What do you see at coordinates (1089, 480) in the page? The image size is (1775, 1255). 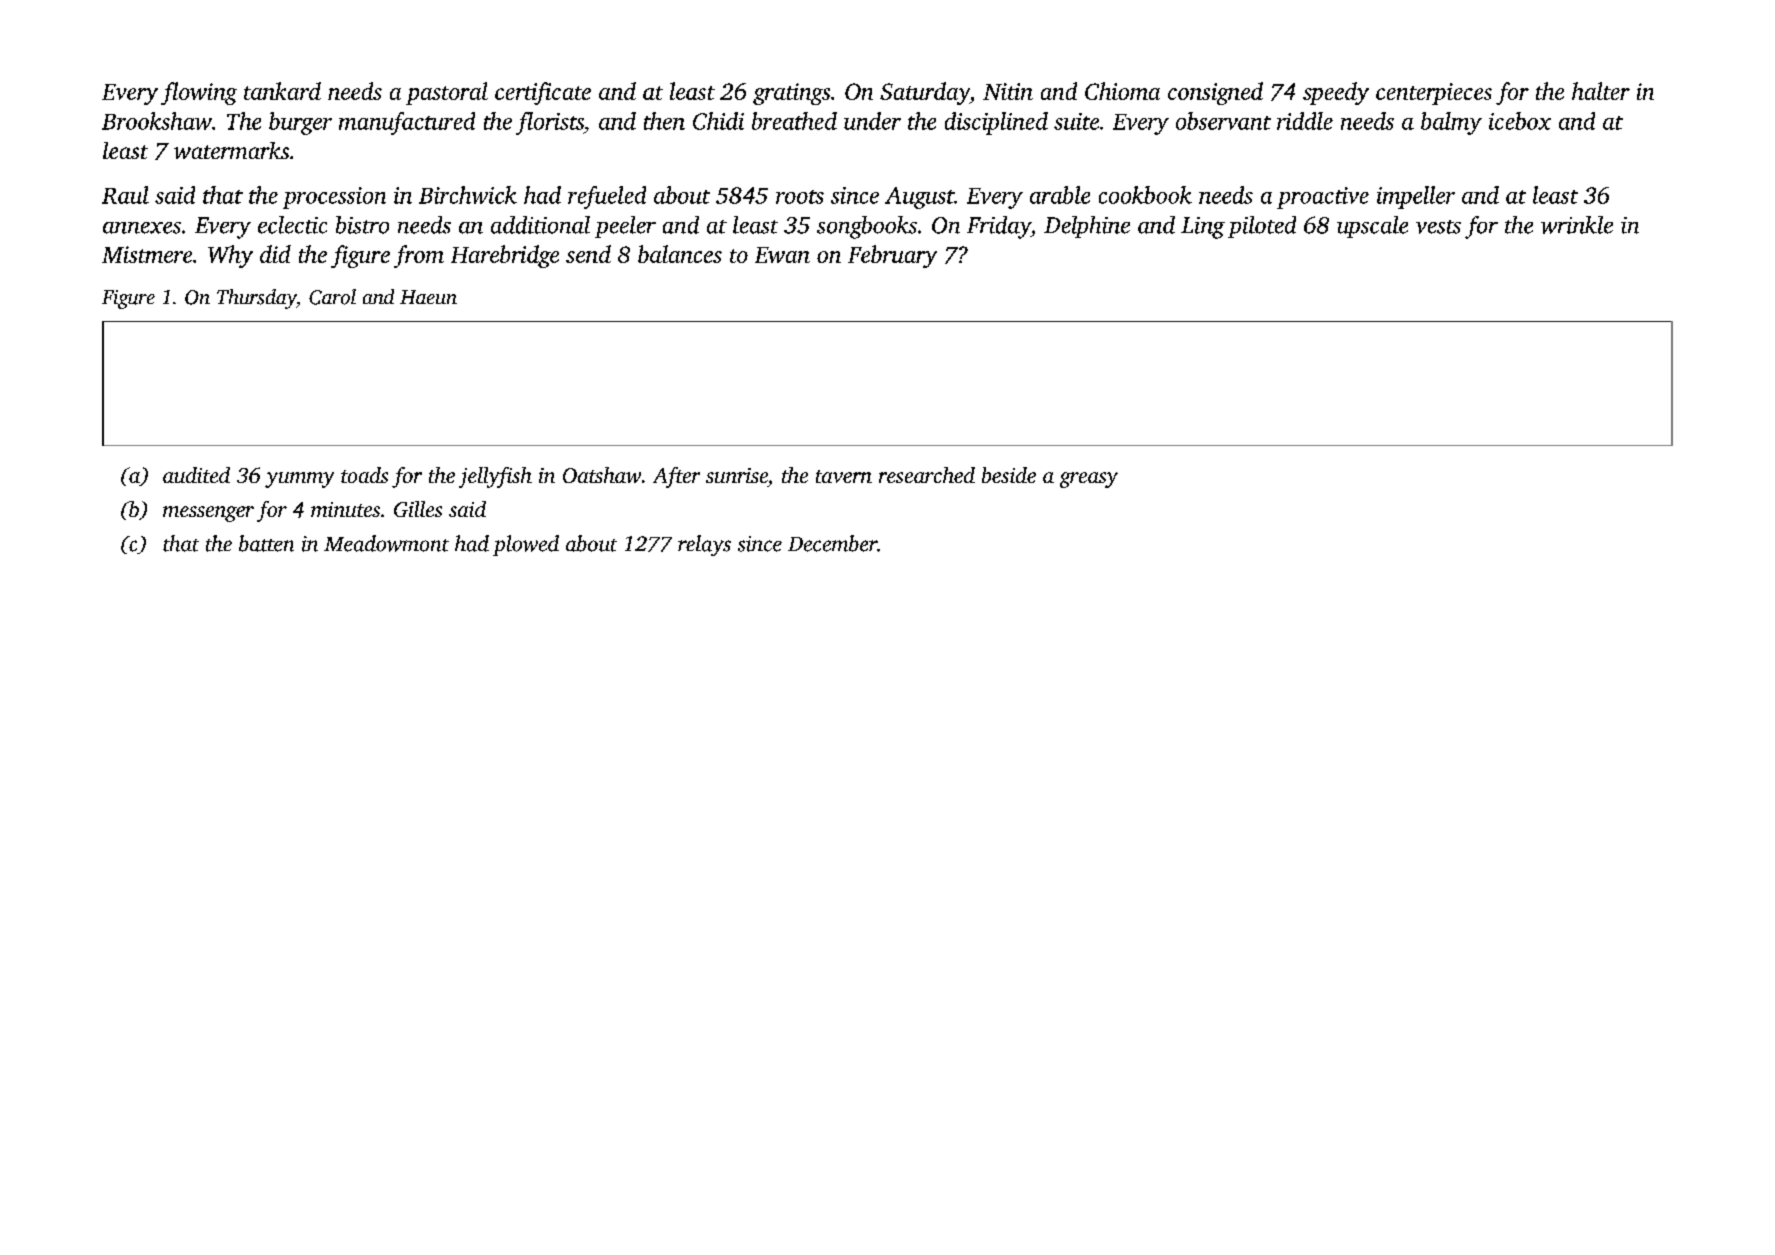 I see `greasy` at bounding box center [1089, 480].
